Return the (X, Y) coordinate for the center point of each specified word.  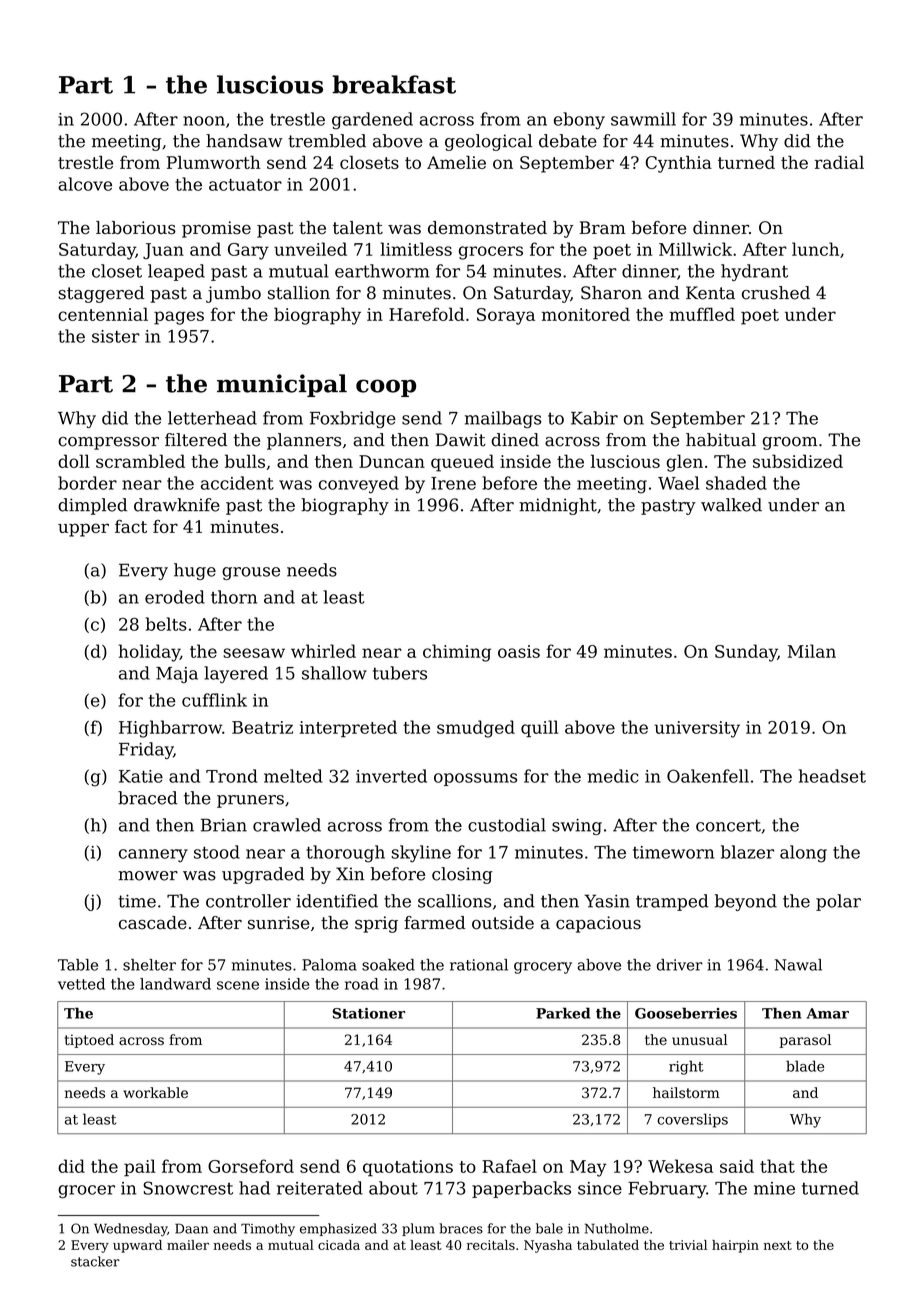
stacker (95, 1261)
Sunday (746, 653)
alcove (85, 184)
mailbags (503, 419)
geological (488, 142)
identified (337, 901)
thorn (234, 597)
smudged (476, 729)
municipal (282, 385)
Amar (828, 1013)
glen (685, 463)
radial (839, 162)
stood (217, 852)
